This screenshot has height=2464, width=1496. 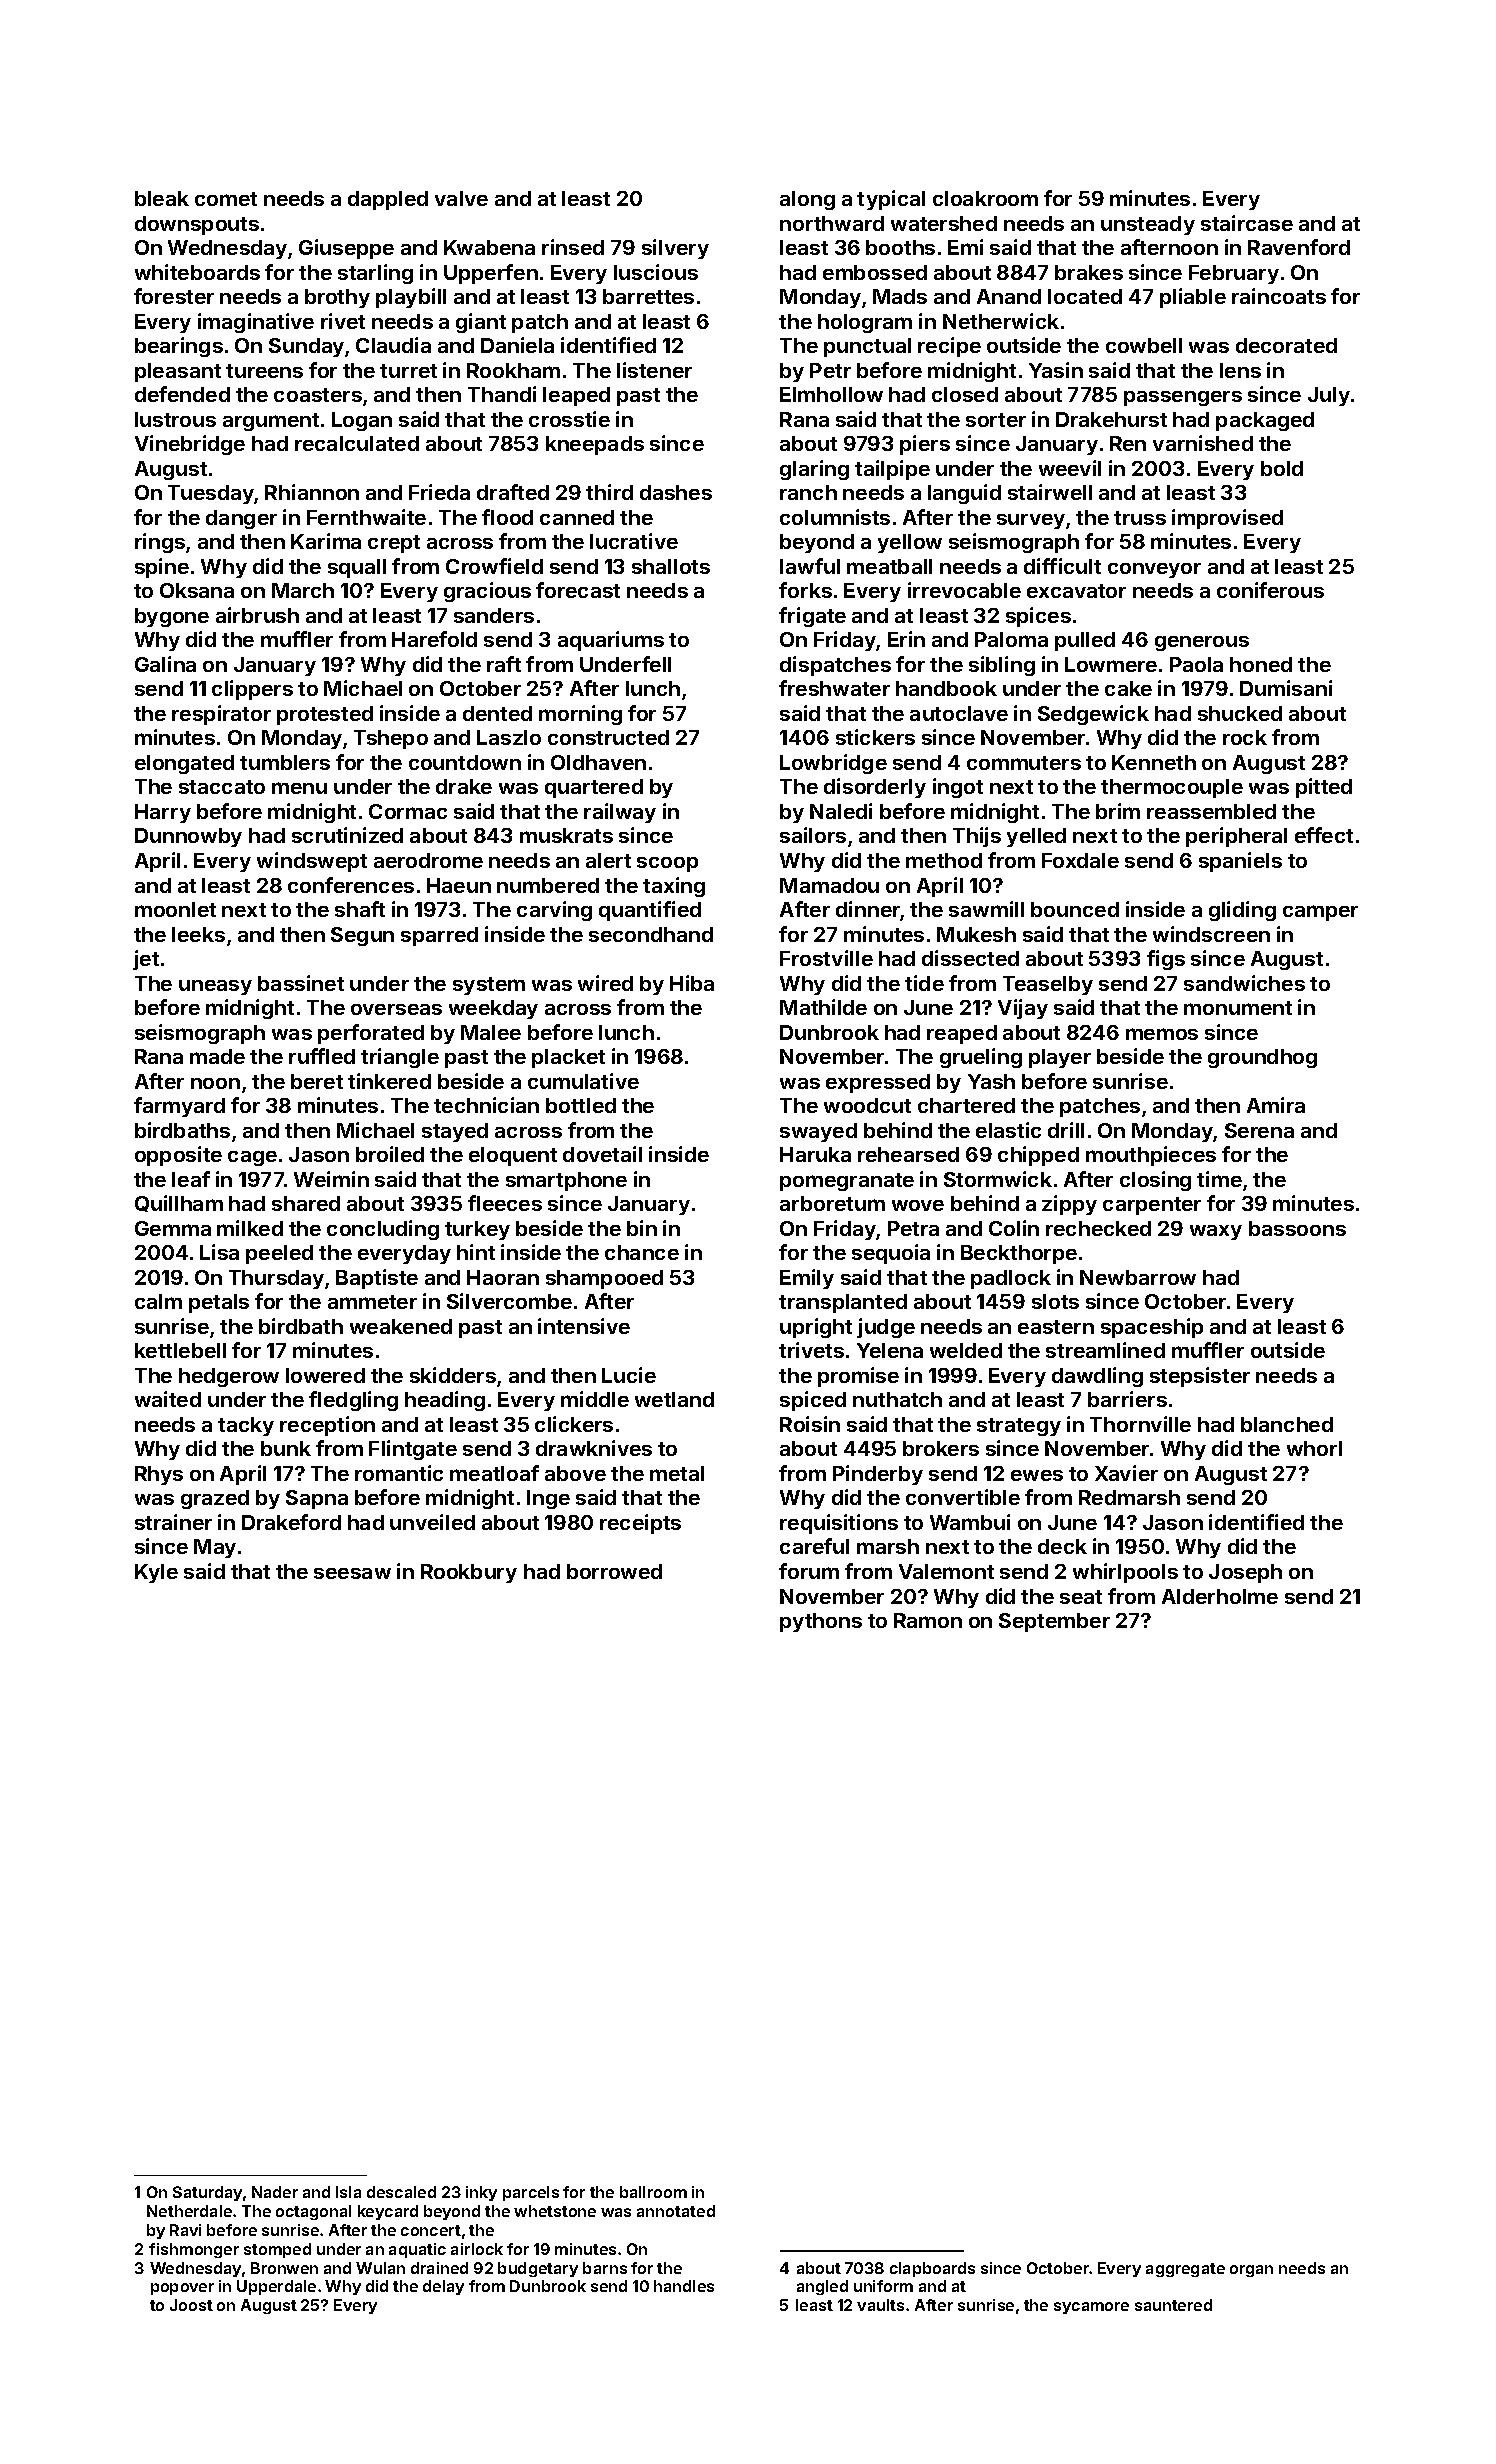 What do you see at coordinates (611, 641) in the screenshot?
I see `aquariums` at bounding box center [611, 641].
